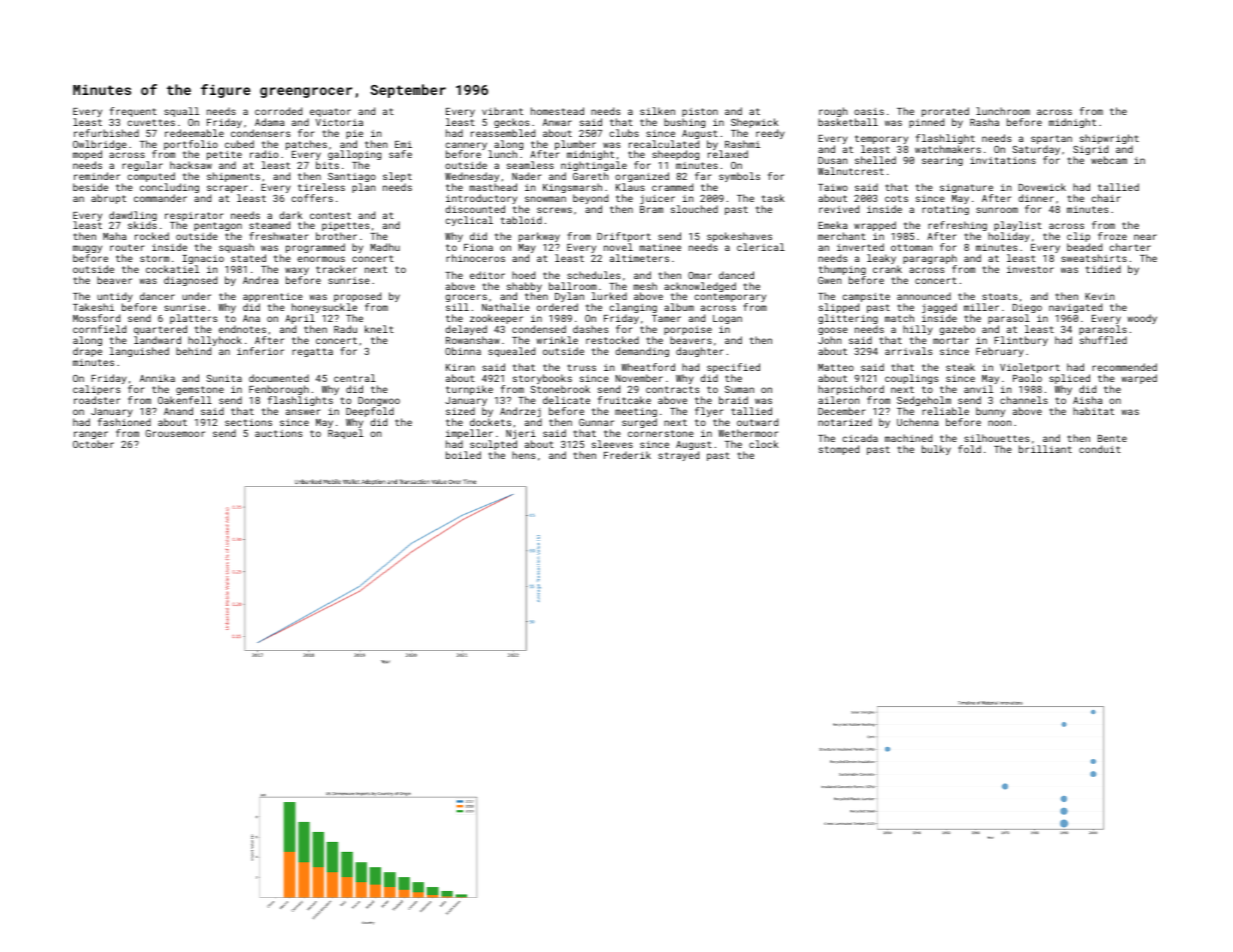  I want to click on brilliant, so click(1045, 449).
